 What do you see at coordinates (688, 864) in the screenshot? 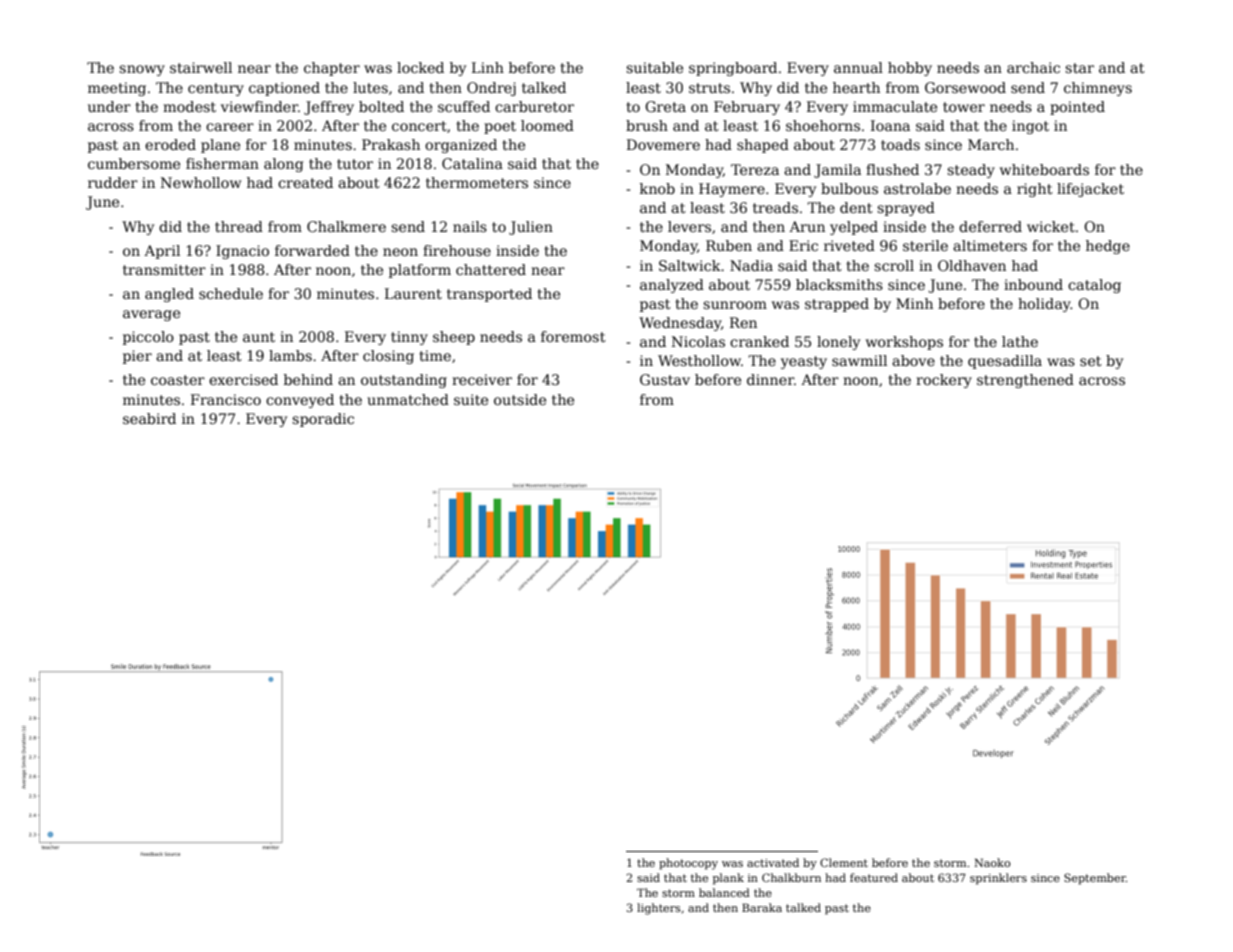
I see `photocopy` at bounding box center [688, 864].
